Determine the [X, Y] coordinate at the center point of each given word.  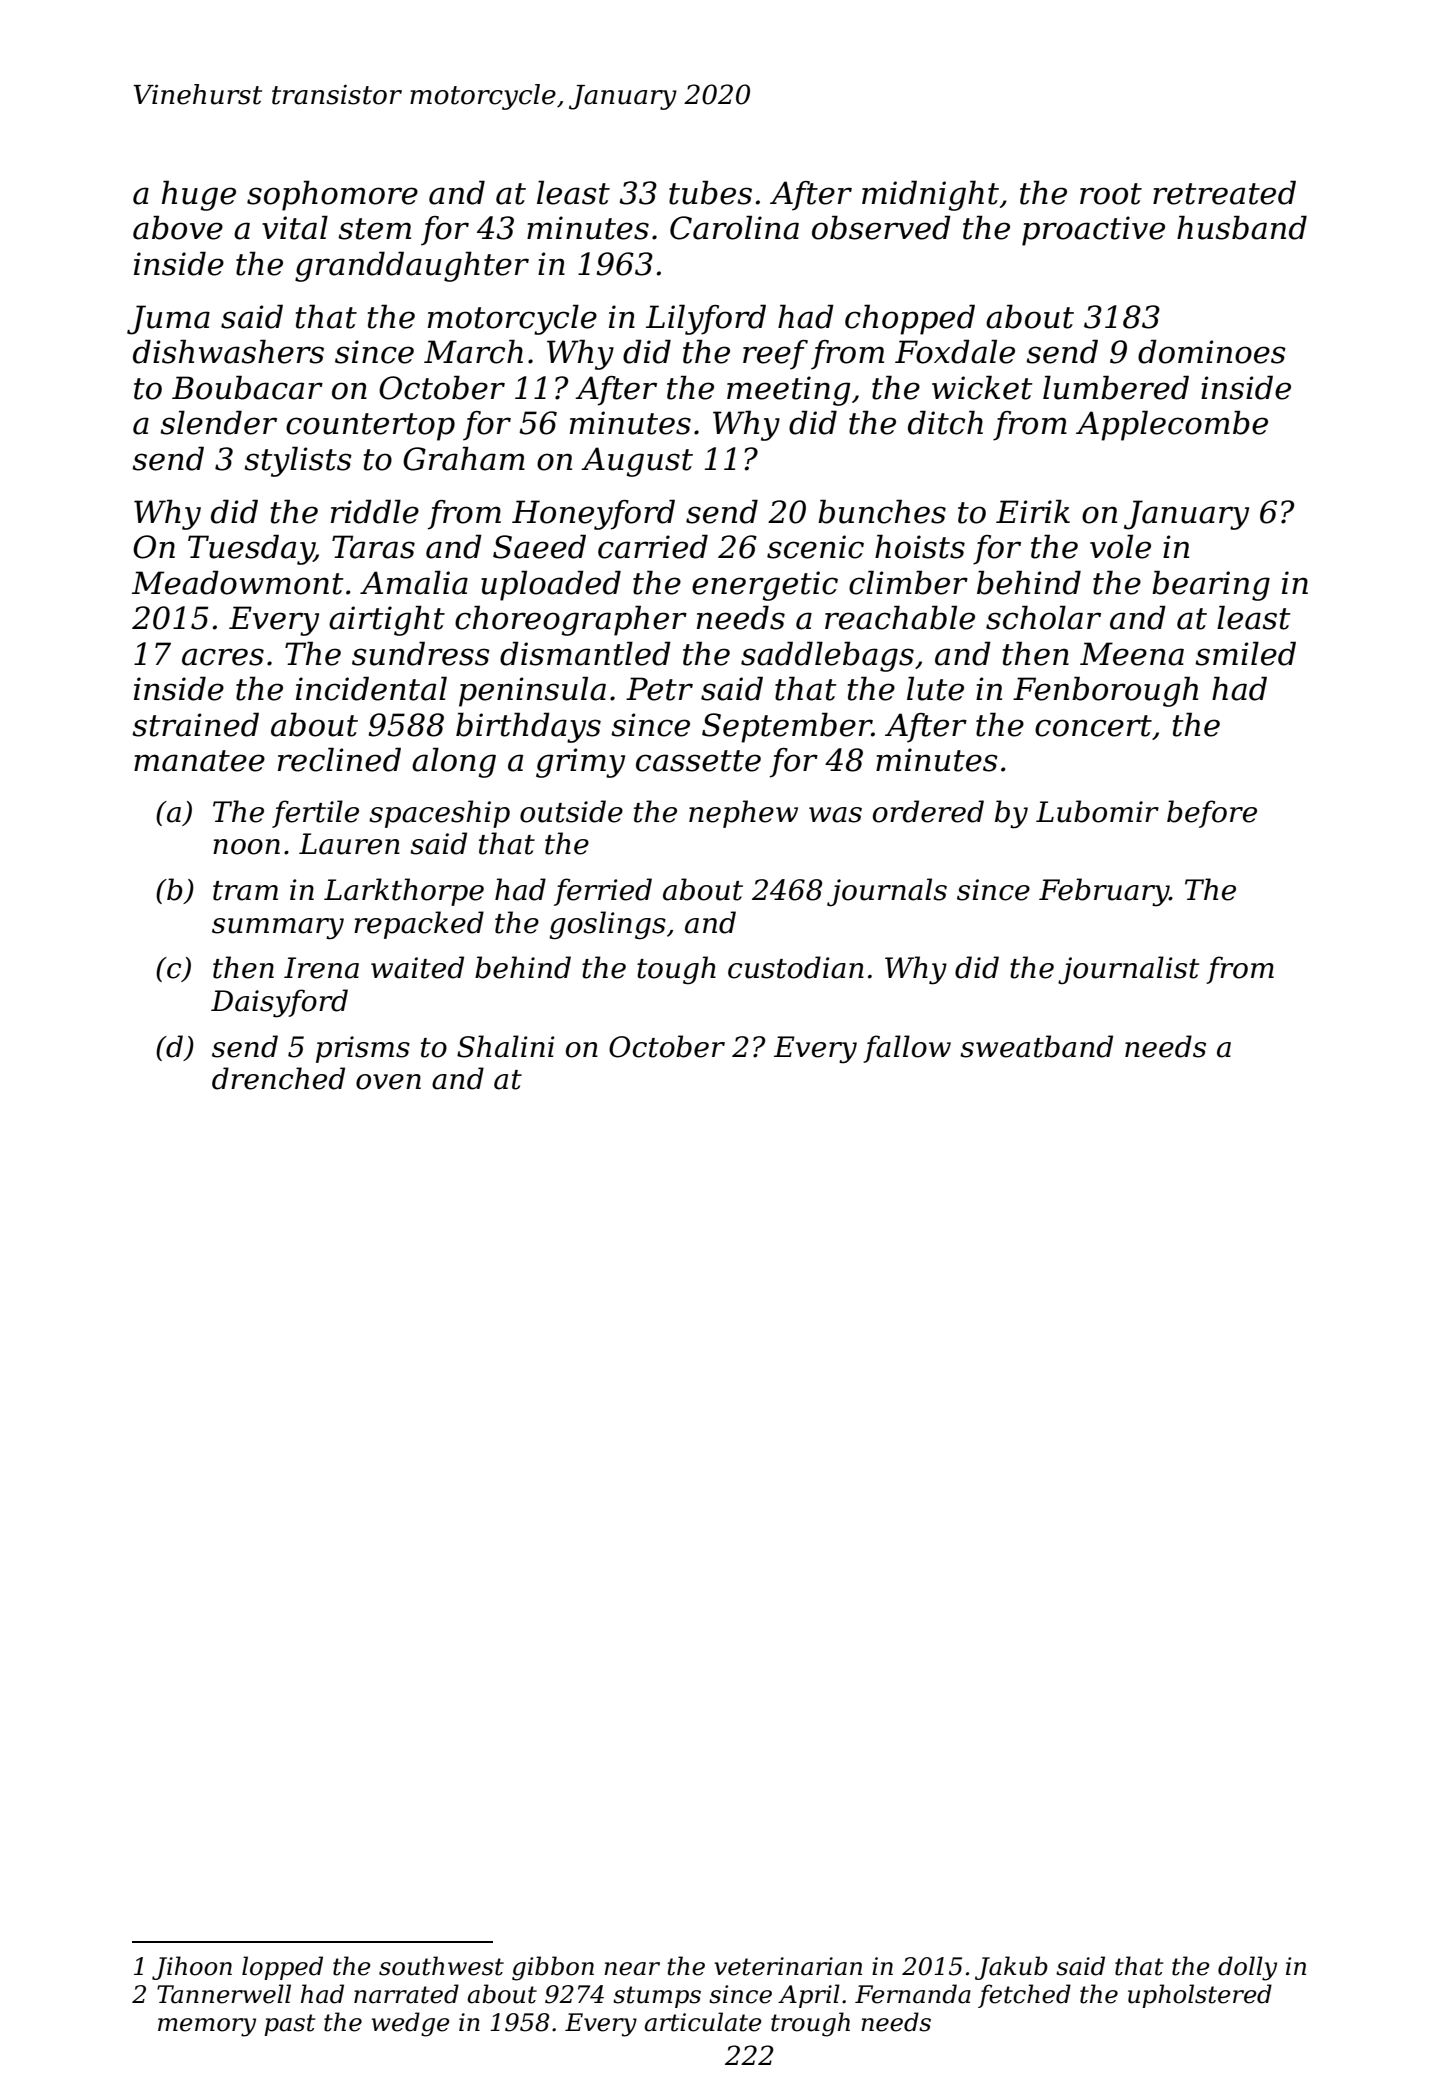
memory [207, 2027]
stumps [657, 1997]
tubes [710, 192]
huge [199, 195]
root [1111, 194]
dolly [1247, 1968]
